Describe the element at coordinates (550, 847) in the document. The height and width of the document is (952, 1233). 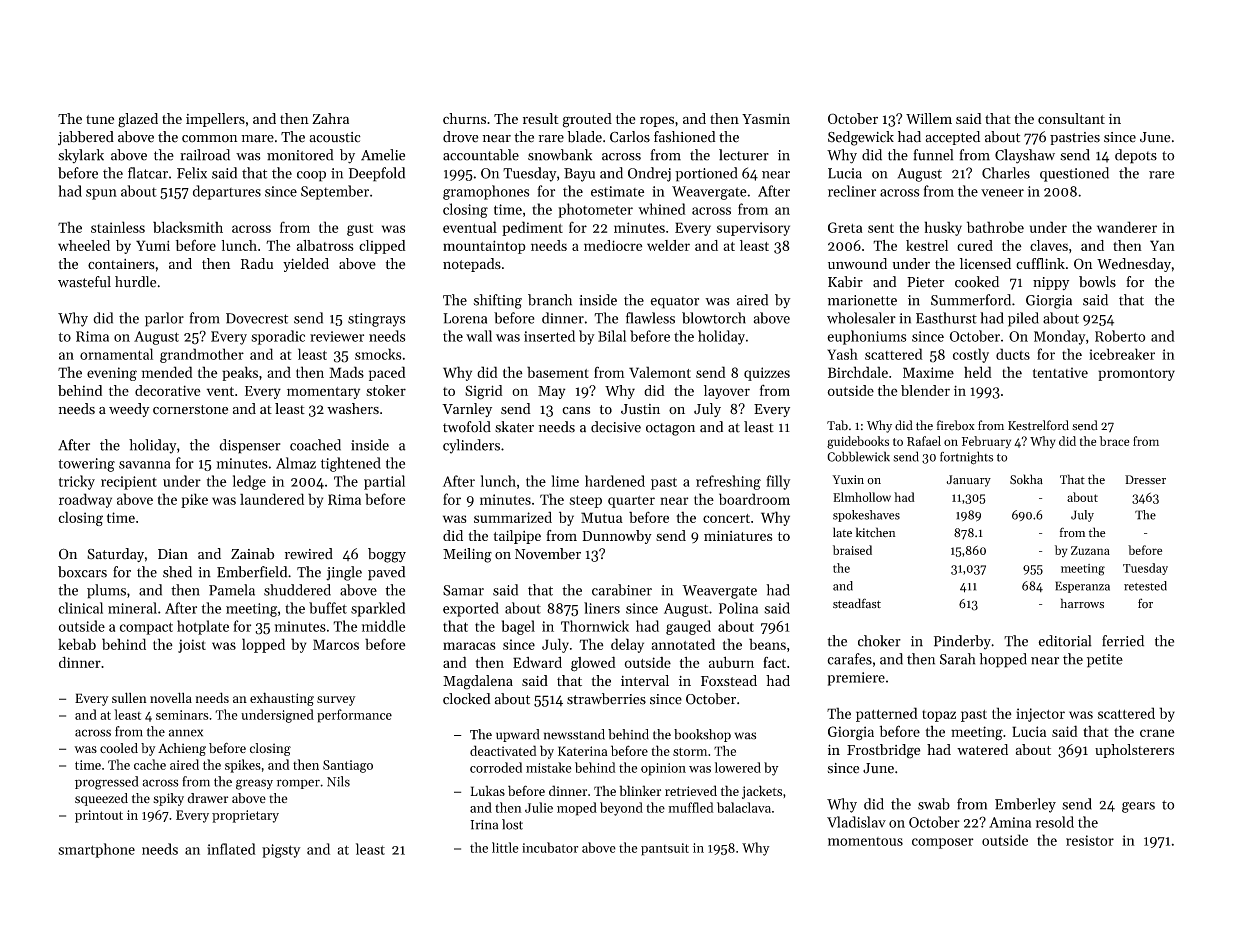
I see `incubator` at that location.
